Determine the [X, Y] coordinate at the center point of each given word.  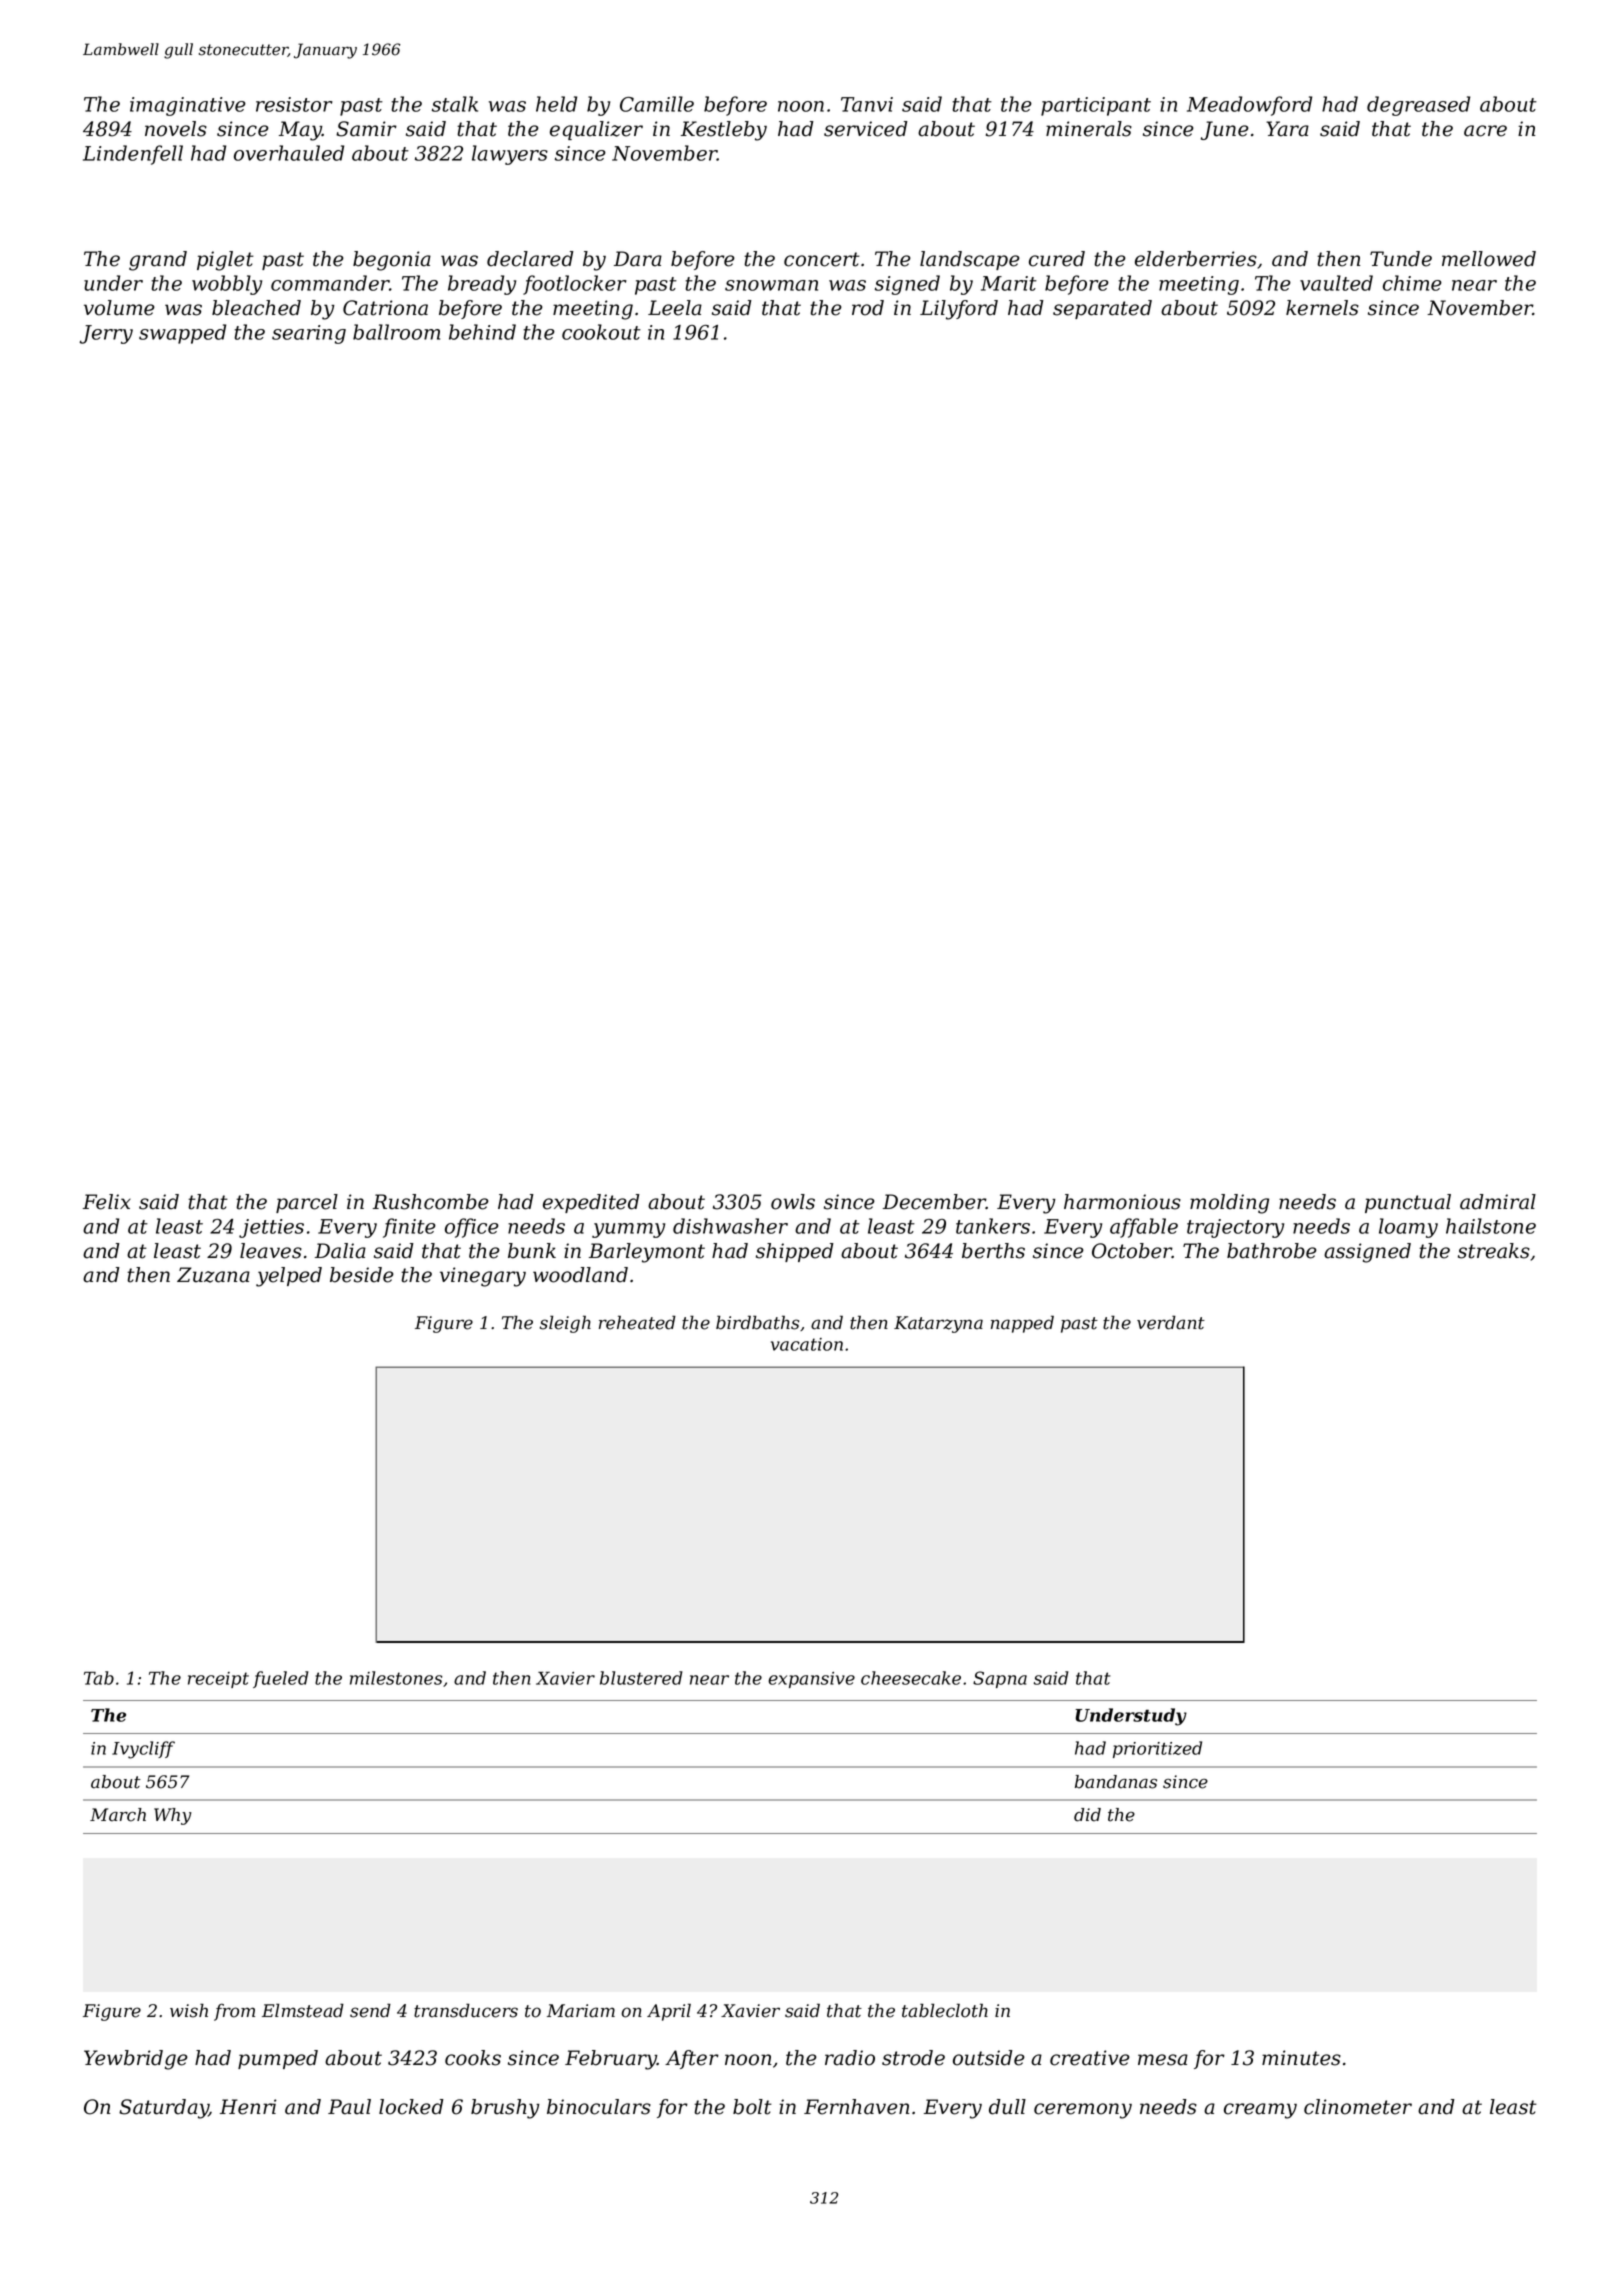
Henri [248, 2107]
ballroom [396, 332]
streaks [1494, 1251]
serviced [866, 129]
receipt [218, 1680]
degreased [1418, 106]
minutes [1301, 2058]
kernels [1322, 308]
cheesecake [911, 1678]
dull [1007, 2107]
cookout [601, 332]
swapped [182, 334]
